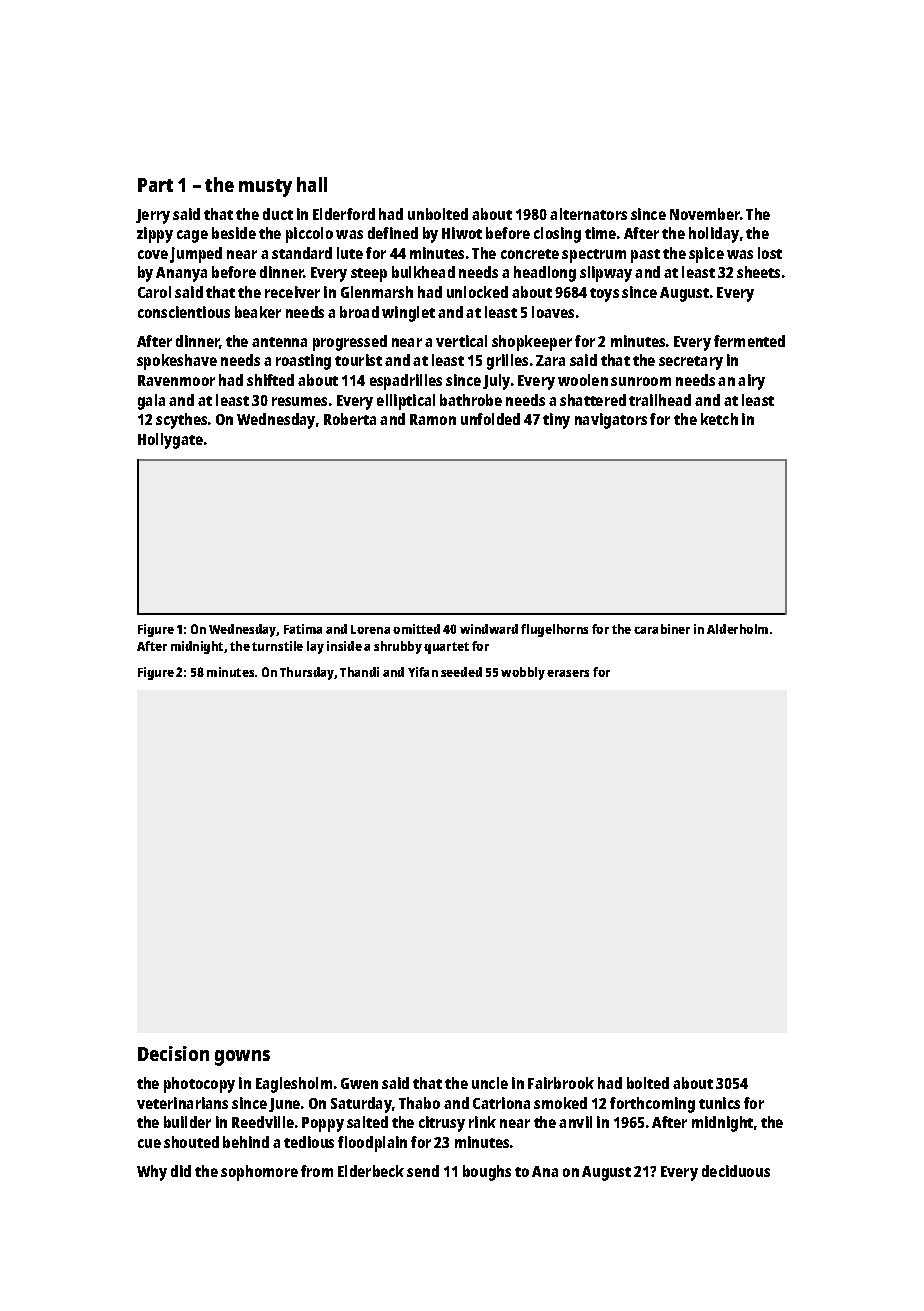  Describe the element at coordinates (177, 362) in the document. I see `spokeshave` at that location.
